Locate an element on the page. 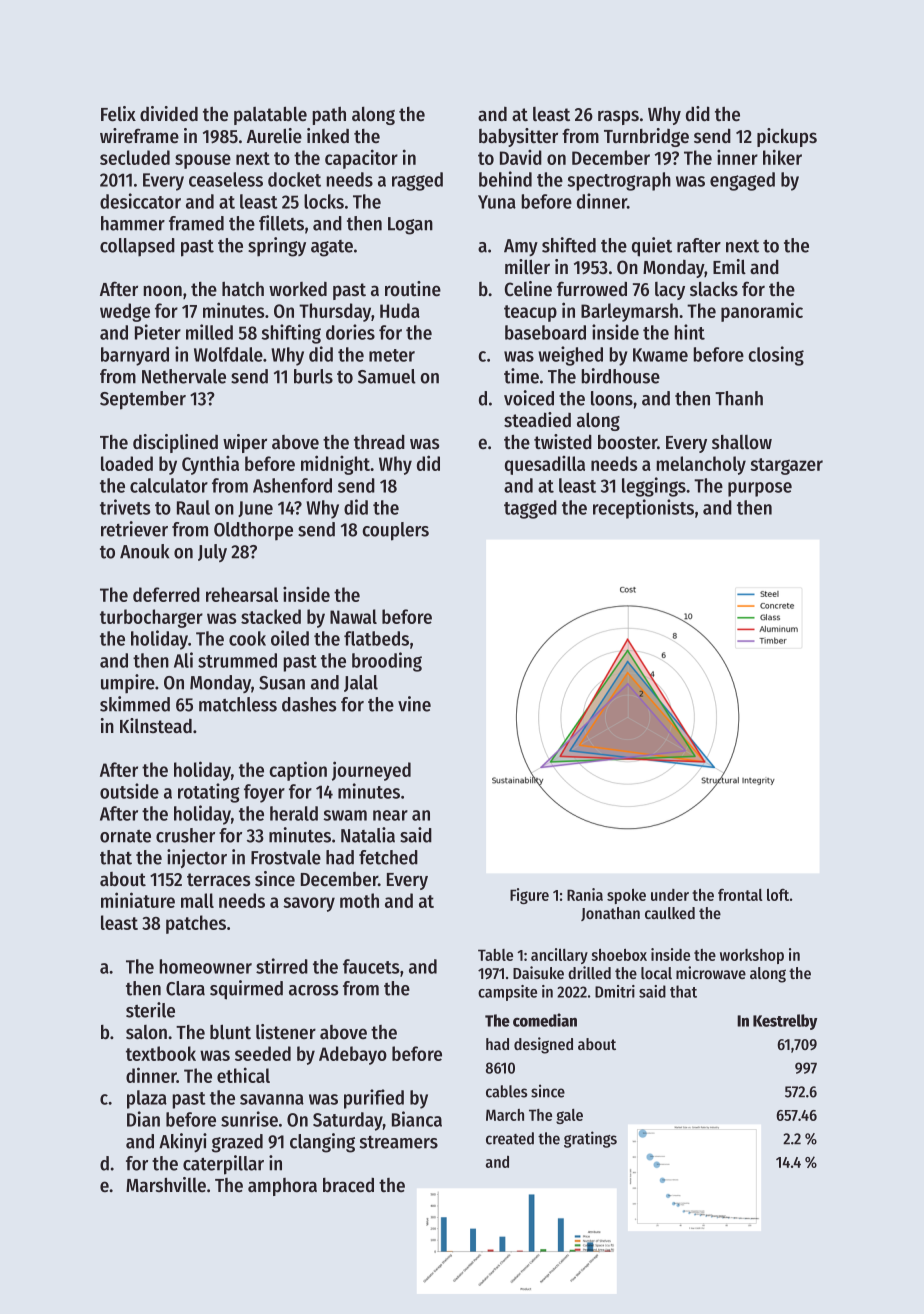 The width and height of the document is (924, 1314). plaza is located at coordinates (147, 1099).
